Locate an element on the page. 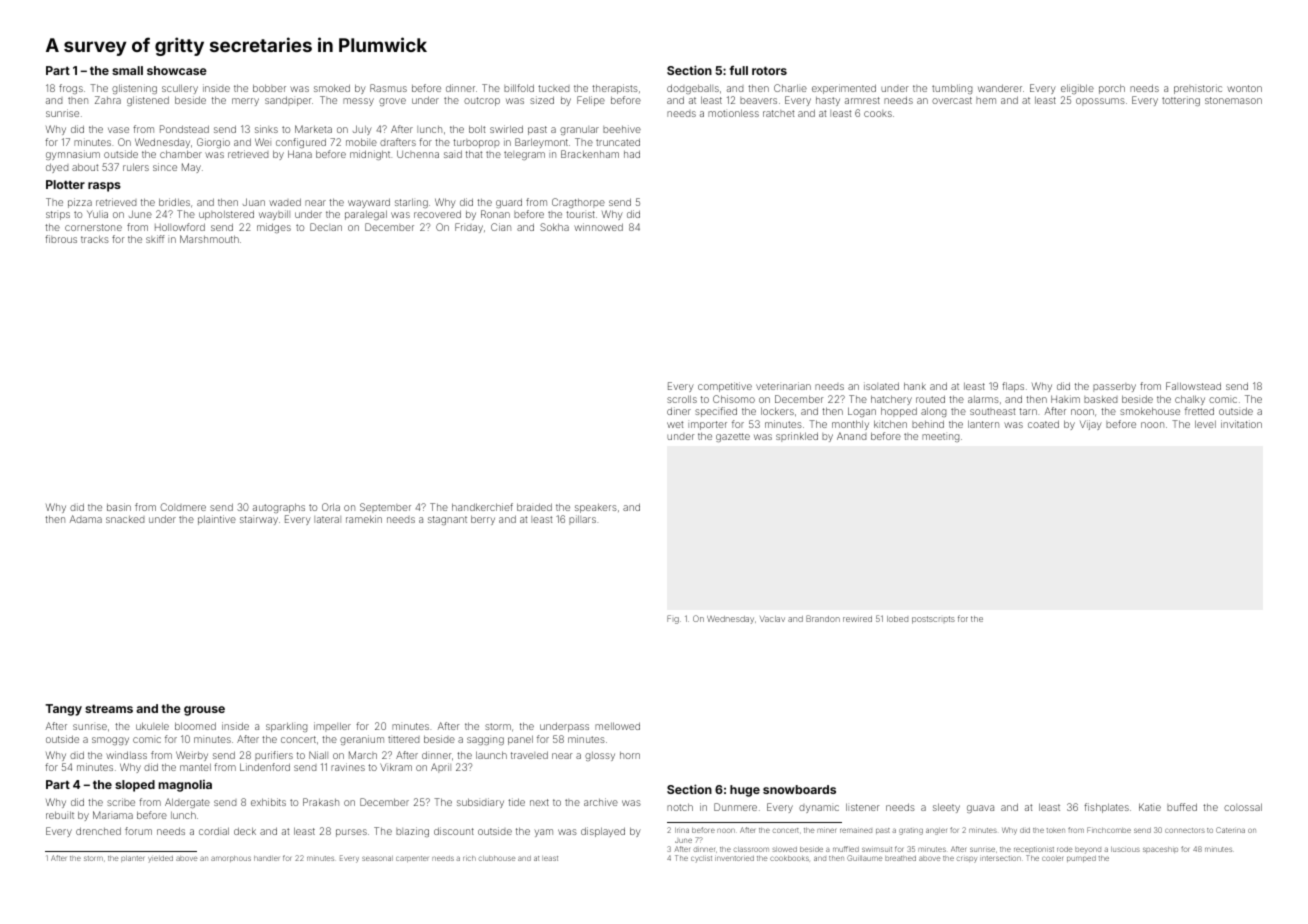  postscripts is located at coordinates (933, 620).
